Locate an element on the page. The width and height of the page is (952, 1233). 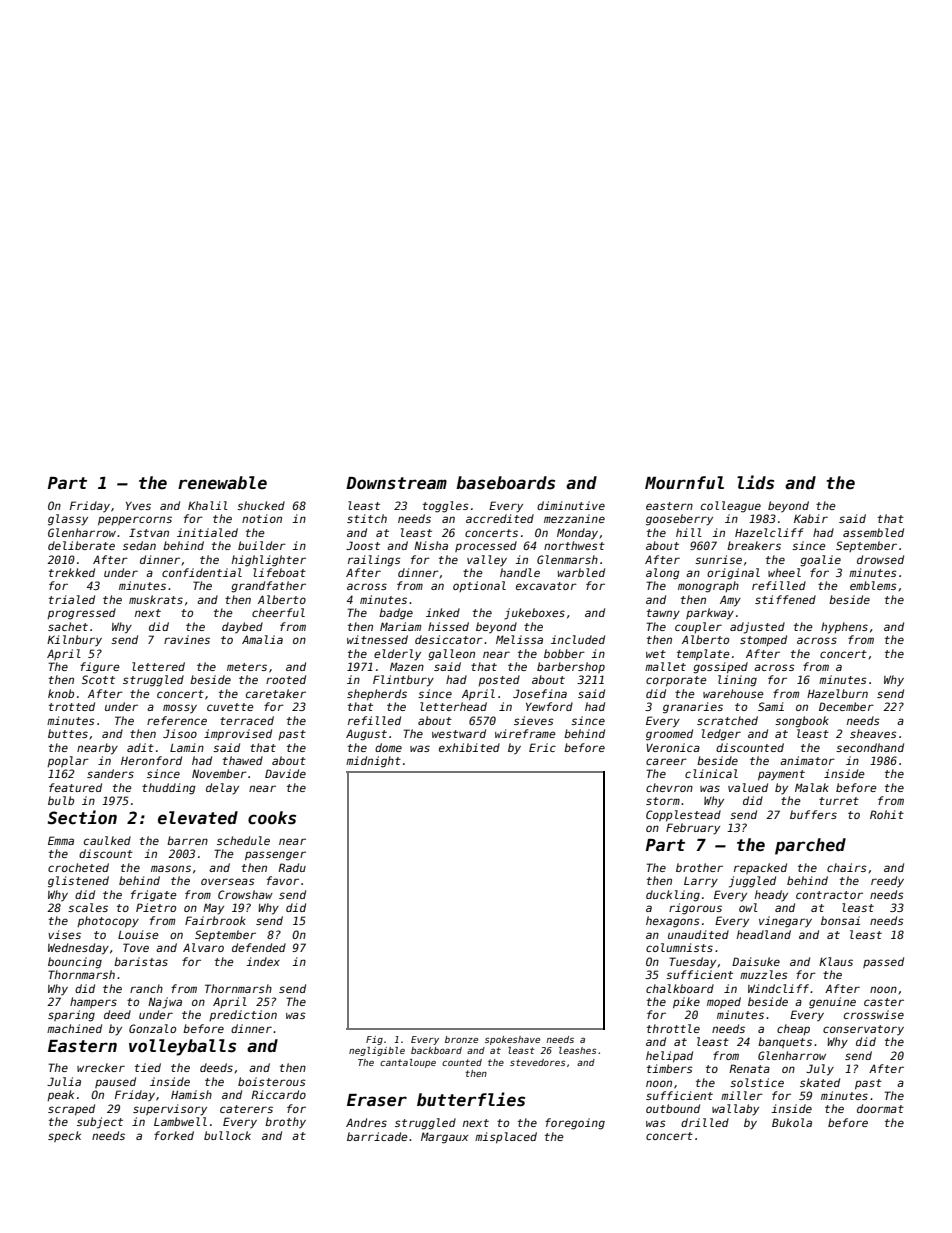
turret is located at coordinates (839, 801).
